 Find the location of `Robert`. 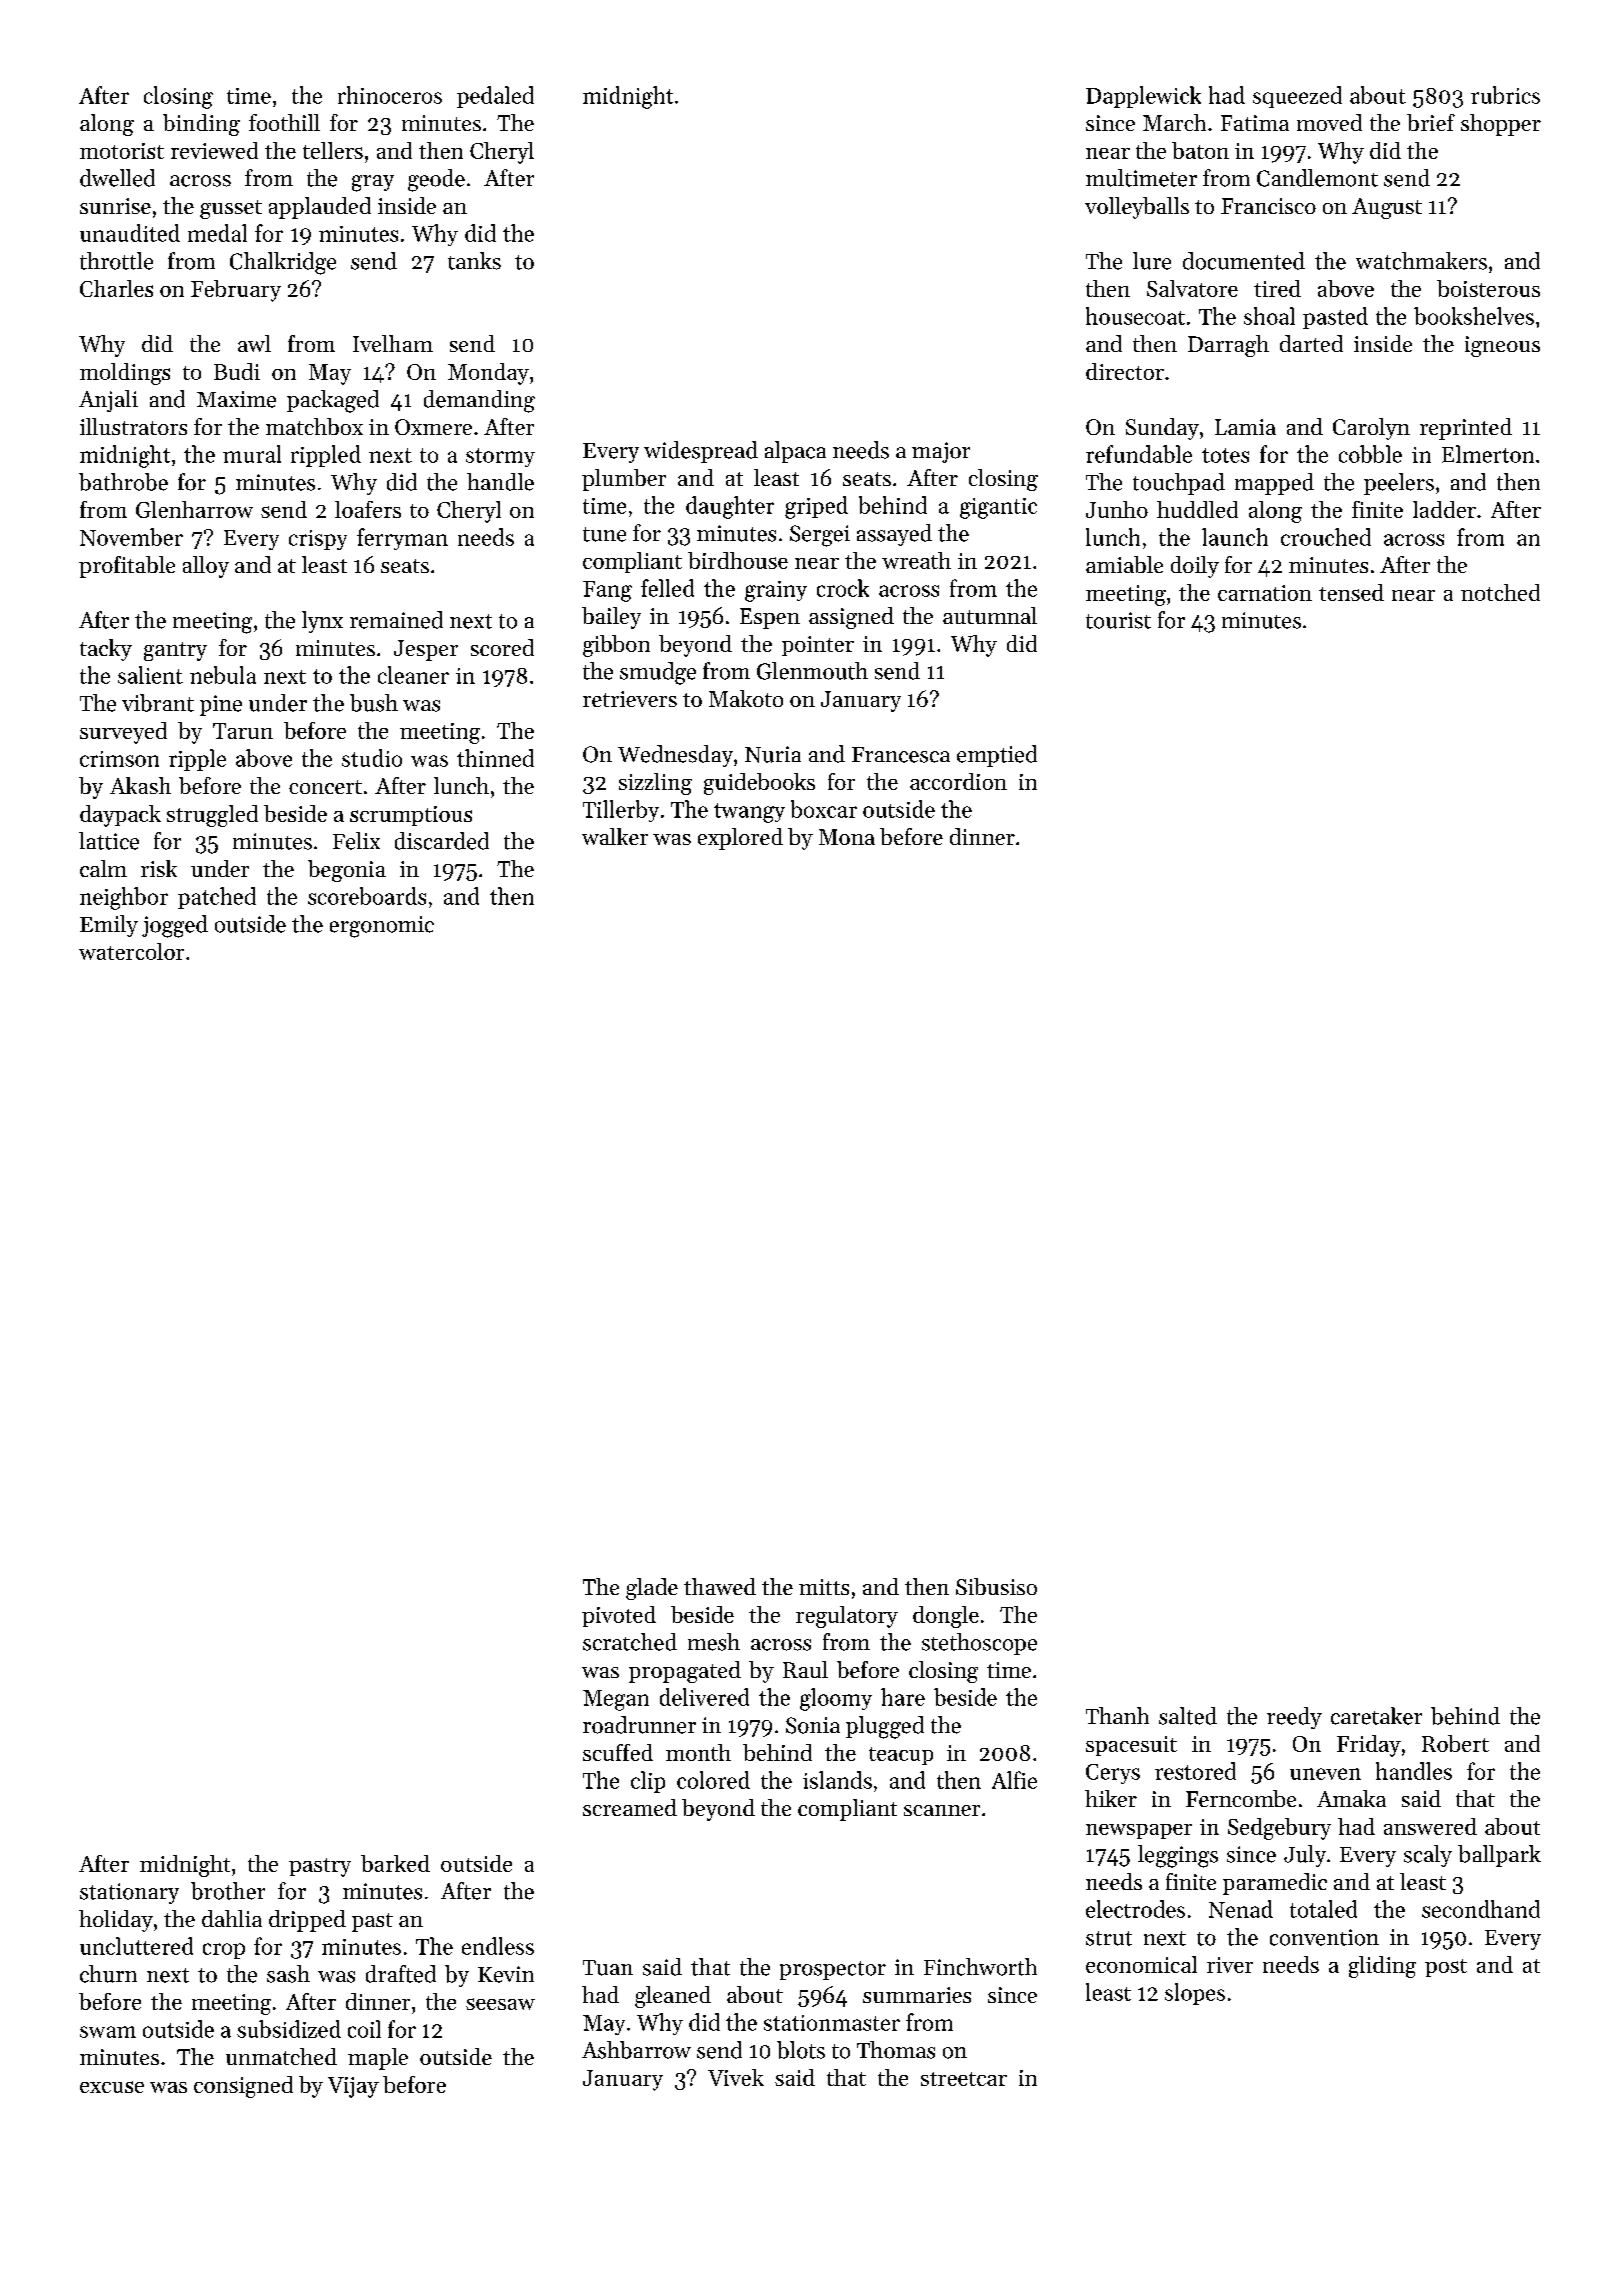

Robert is located at coordinates (1455, 1743).
